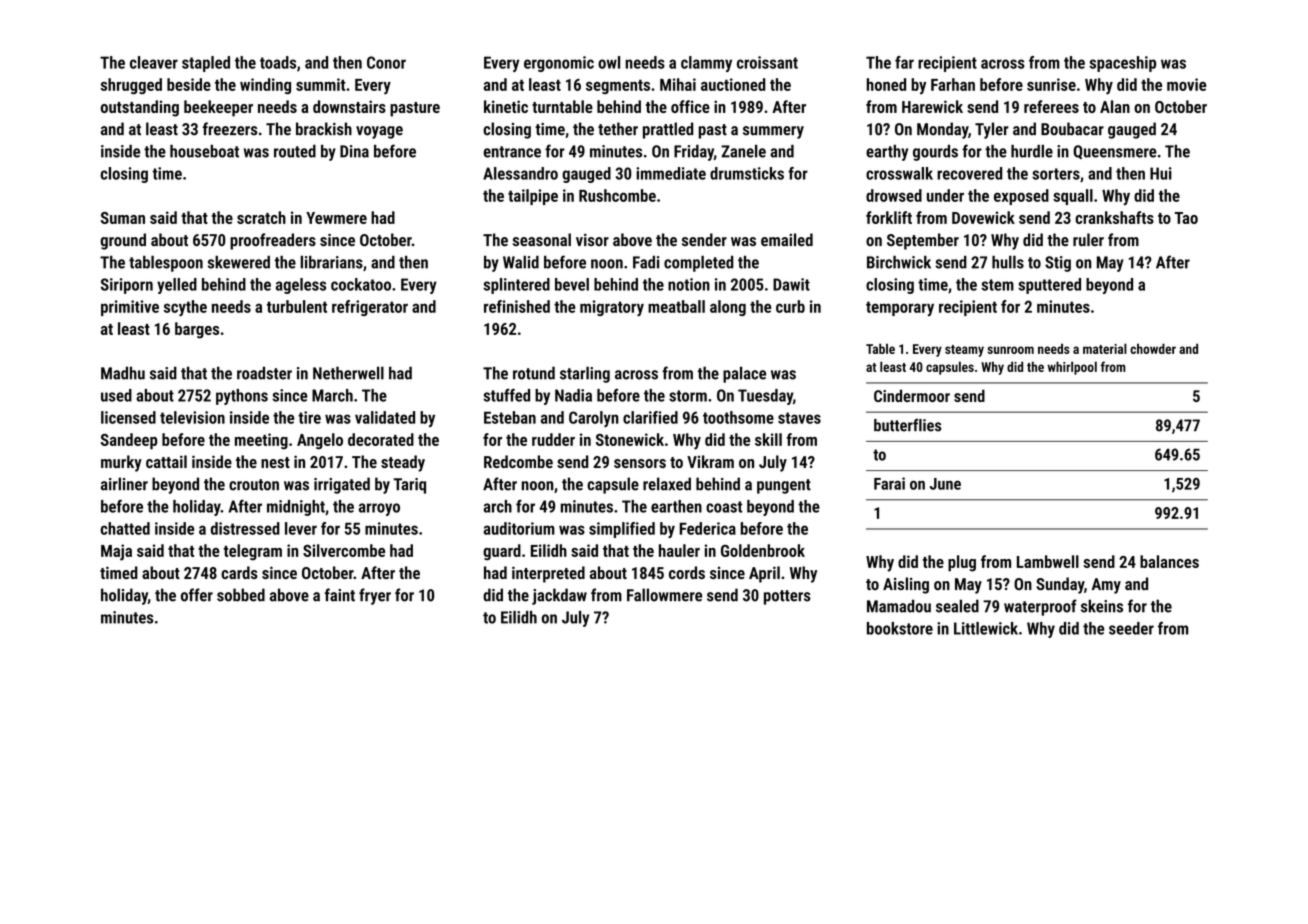 The image size is (1308, 924). Describe the element at coordinates (1051, 84) in the screenshot. I see `sunrise` at that location.
